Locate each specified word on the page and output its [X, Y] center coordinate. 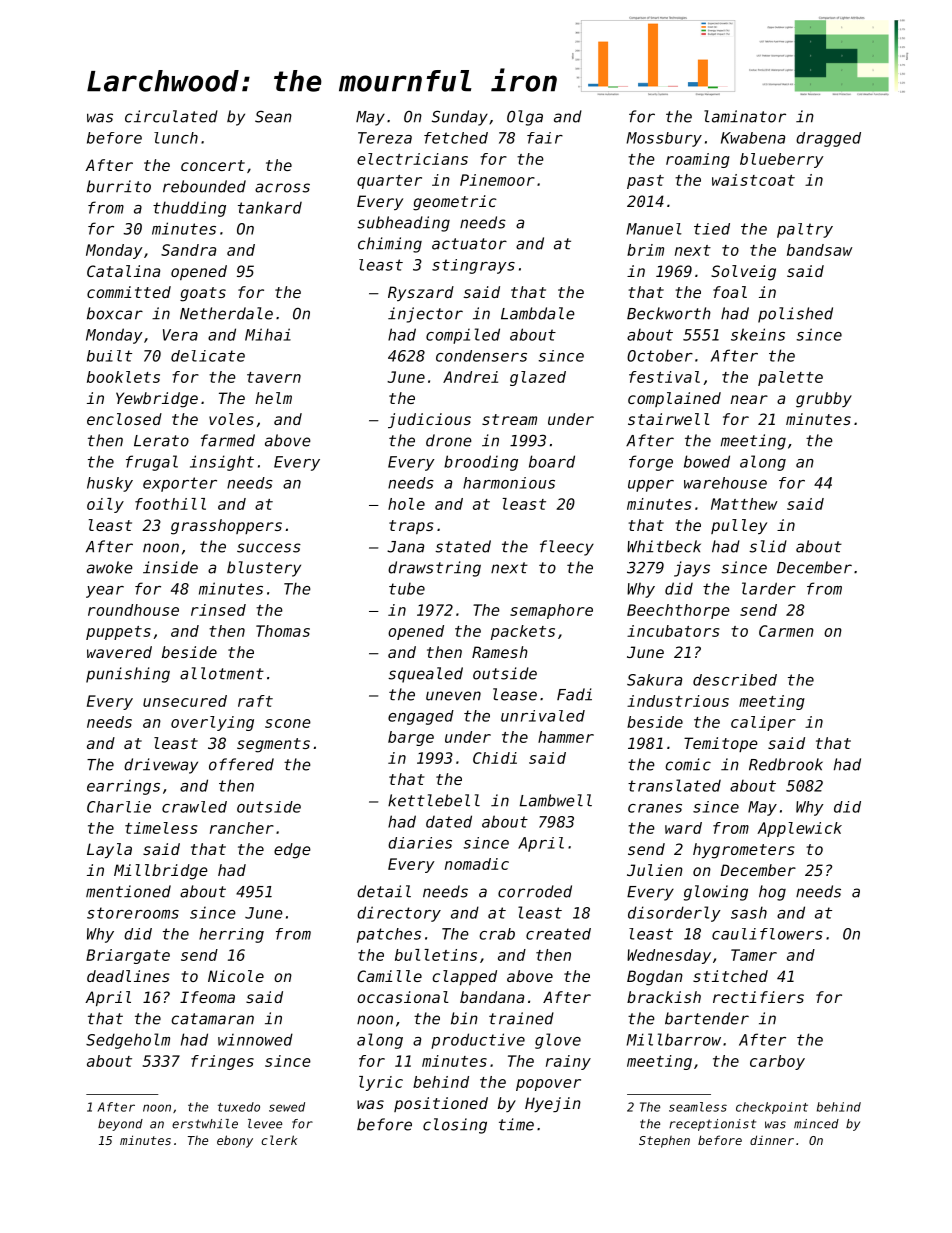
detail [384, 891]
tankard [270, 207]
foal [730, 292]
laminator [745, 116]
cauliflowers [767, 934]
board [552, 461]
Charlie [119, 807]
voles [231, 419]
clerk [279, 1140]
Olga [525, 118]
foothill [170, 504]
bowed [707, 461]
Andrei [470, 377]
